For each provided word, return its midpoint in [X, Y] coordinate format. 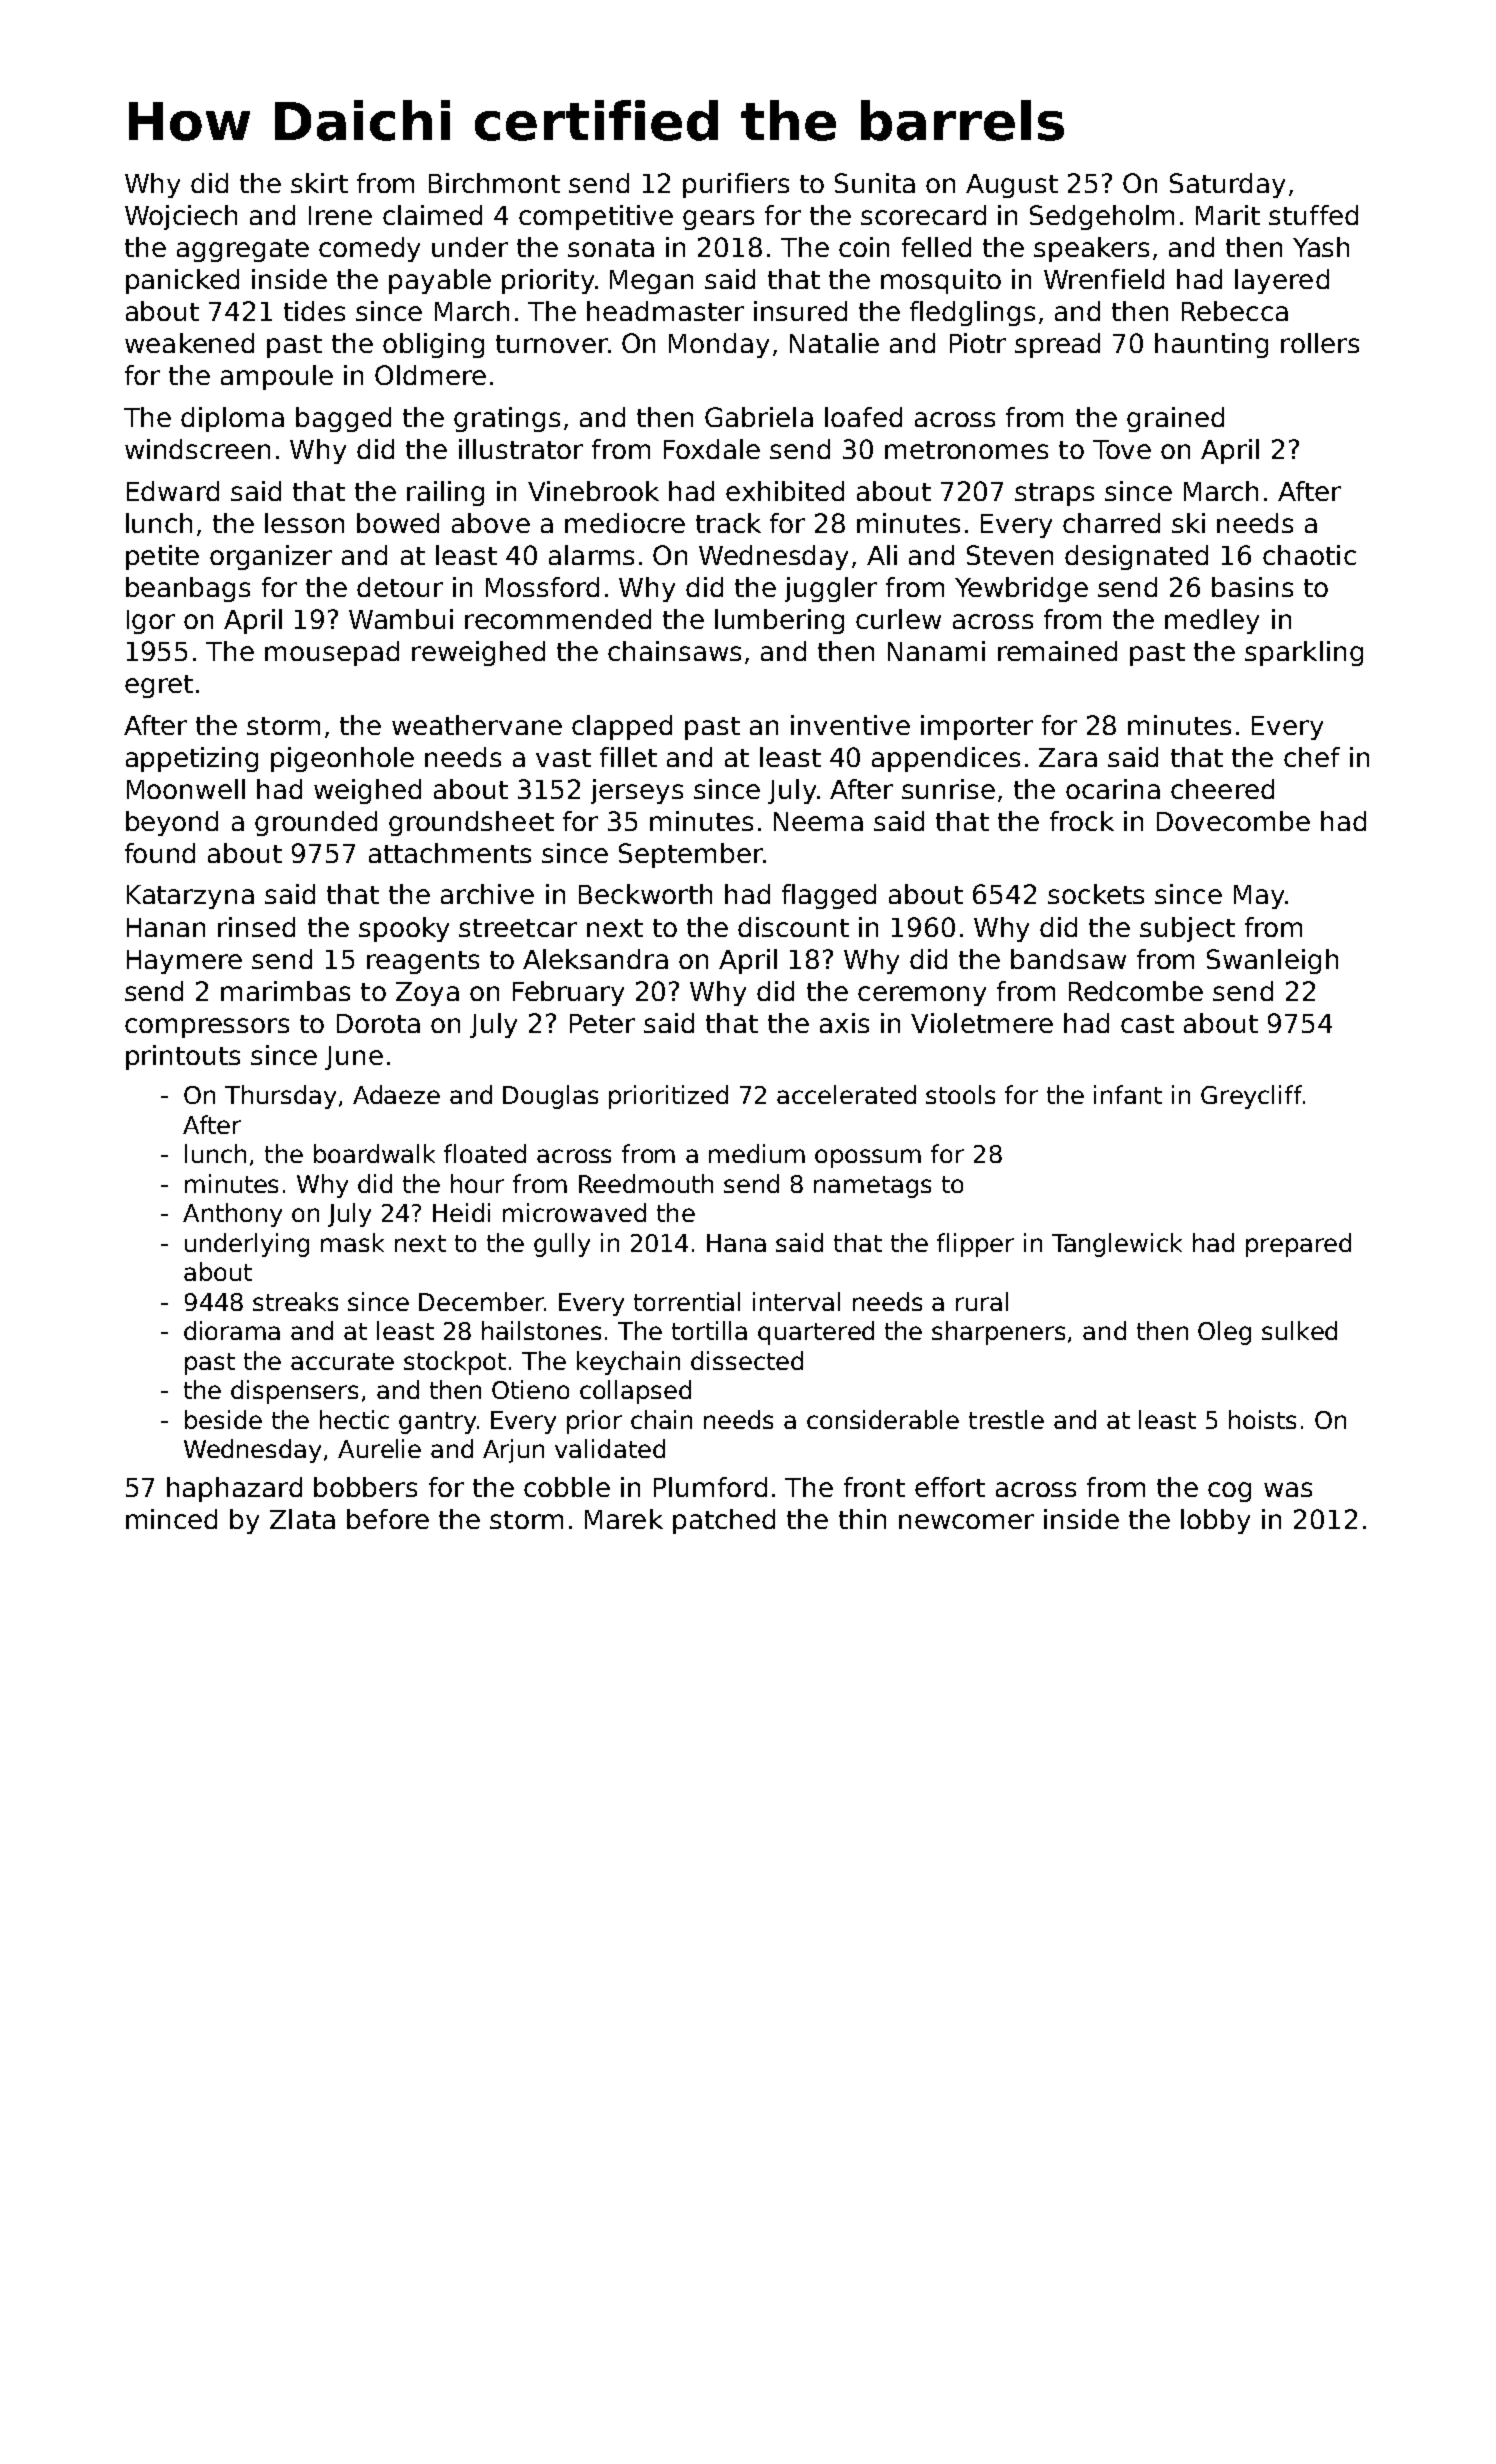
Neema [818, 821]
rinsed [256, 927]
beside [223, 1419]
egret [159, 686]
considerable [883, 1419]
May [1259, 897]
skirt [319, 183]
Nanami [936, 651]
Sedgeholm [1102, 217]
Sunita [875, 183]
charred [1111, 523]
